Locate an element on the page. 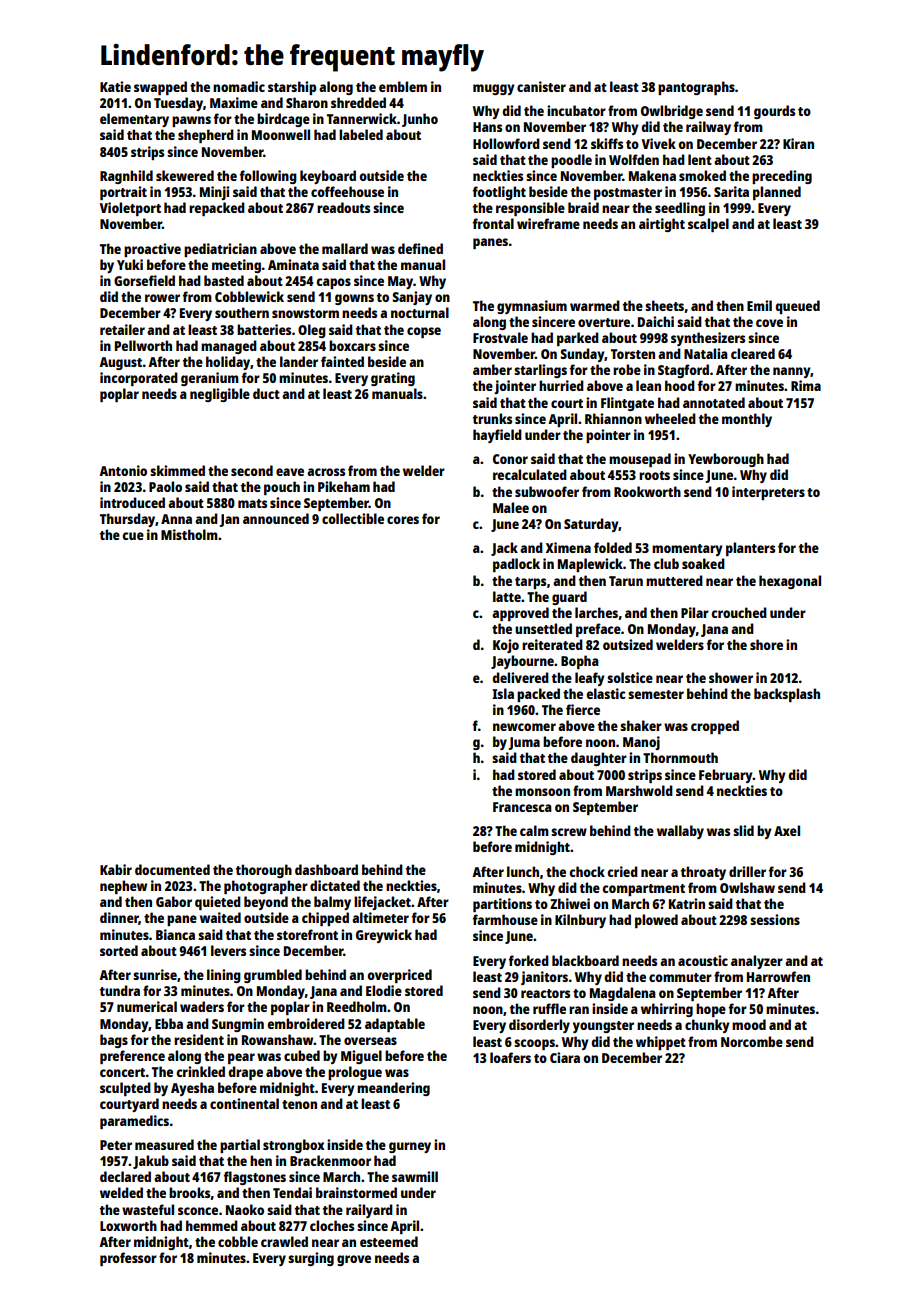 The image size is (924, 1308). Axel is located at coordinates (787, 830).
